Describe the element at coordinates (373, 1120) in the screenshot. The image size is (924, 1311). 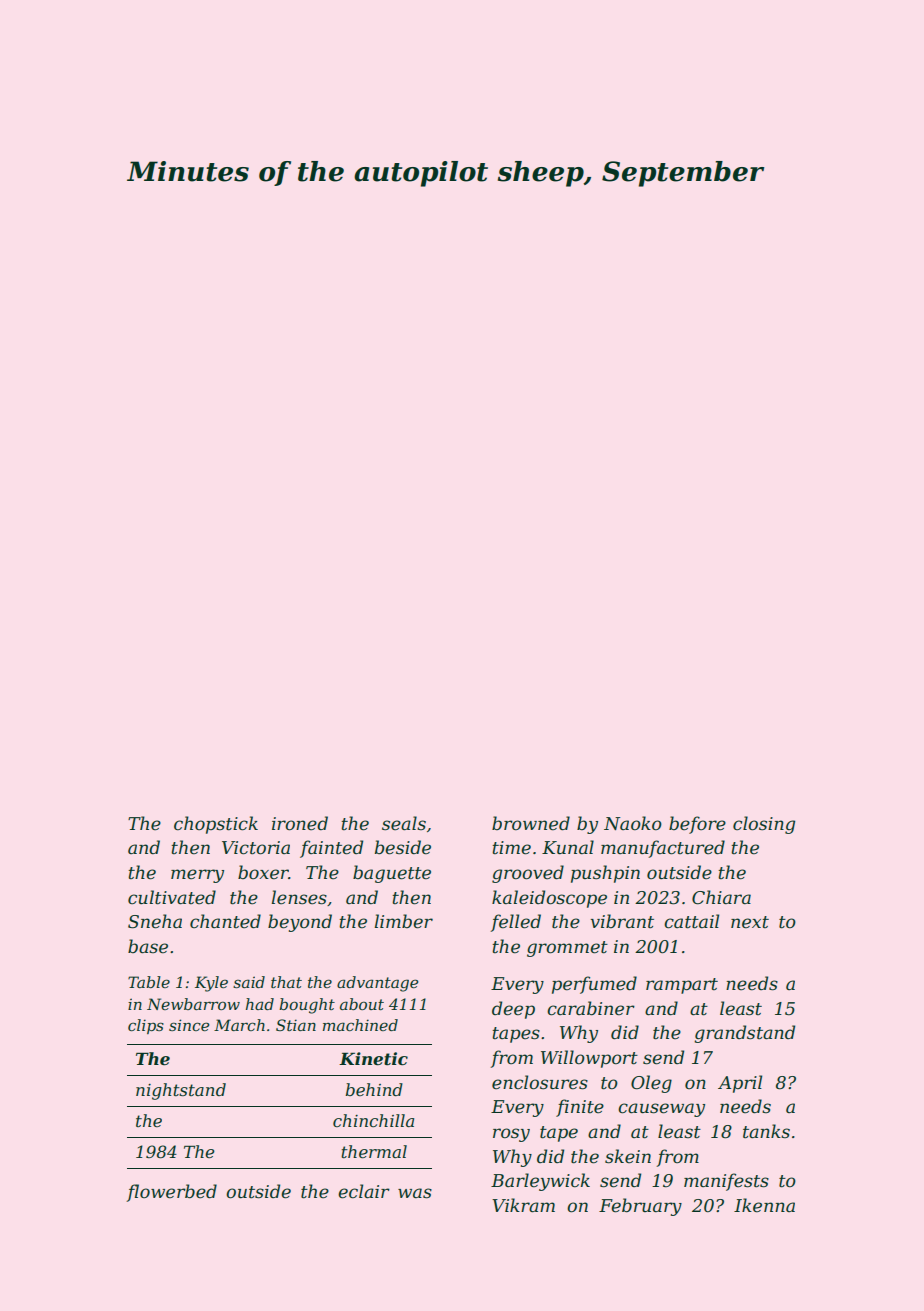
I see `chinchilla` at that location.
